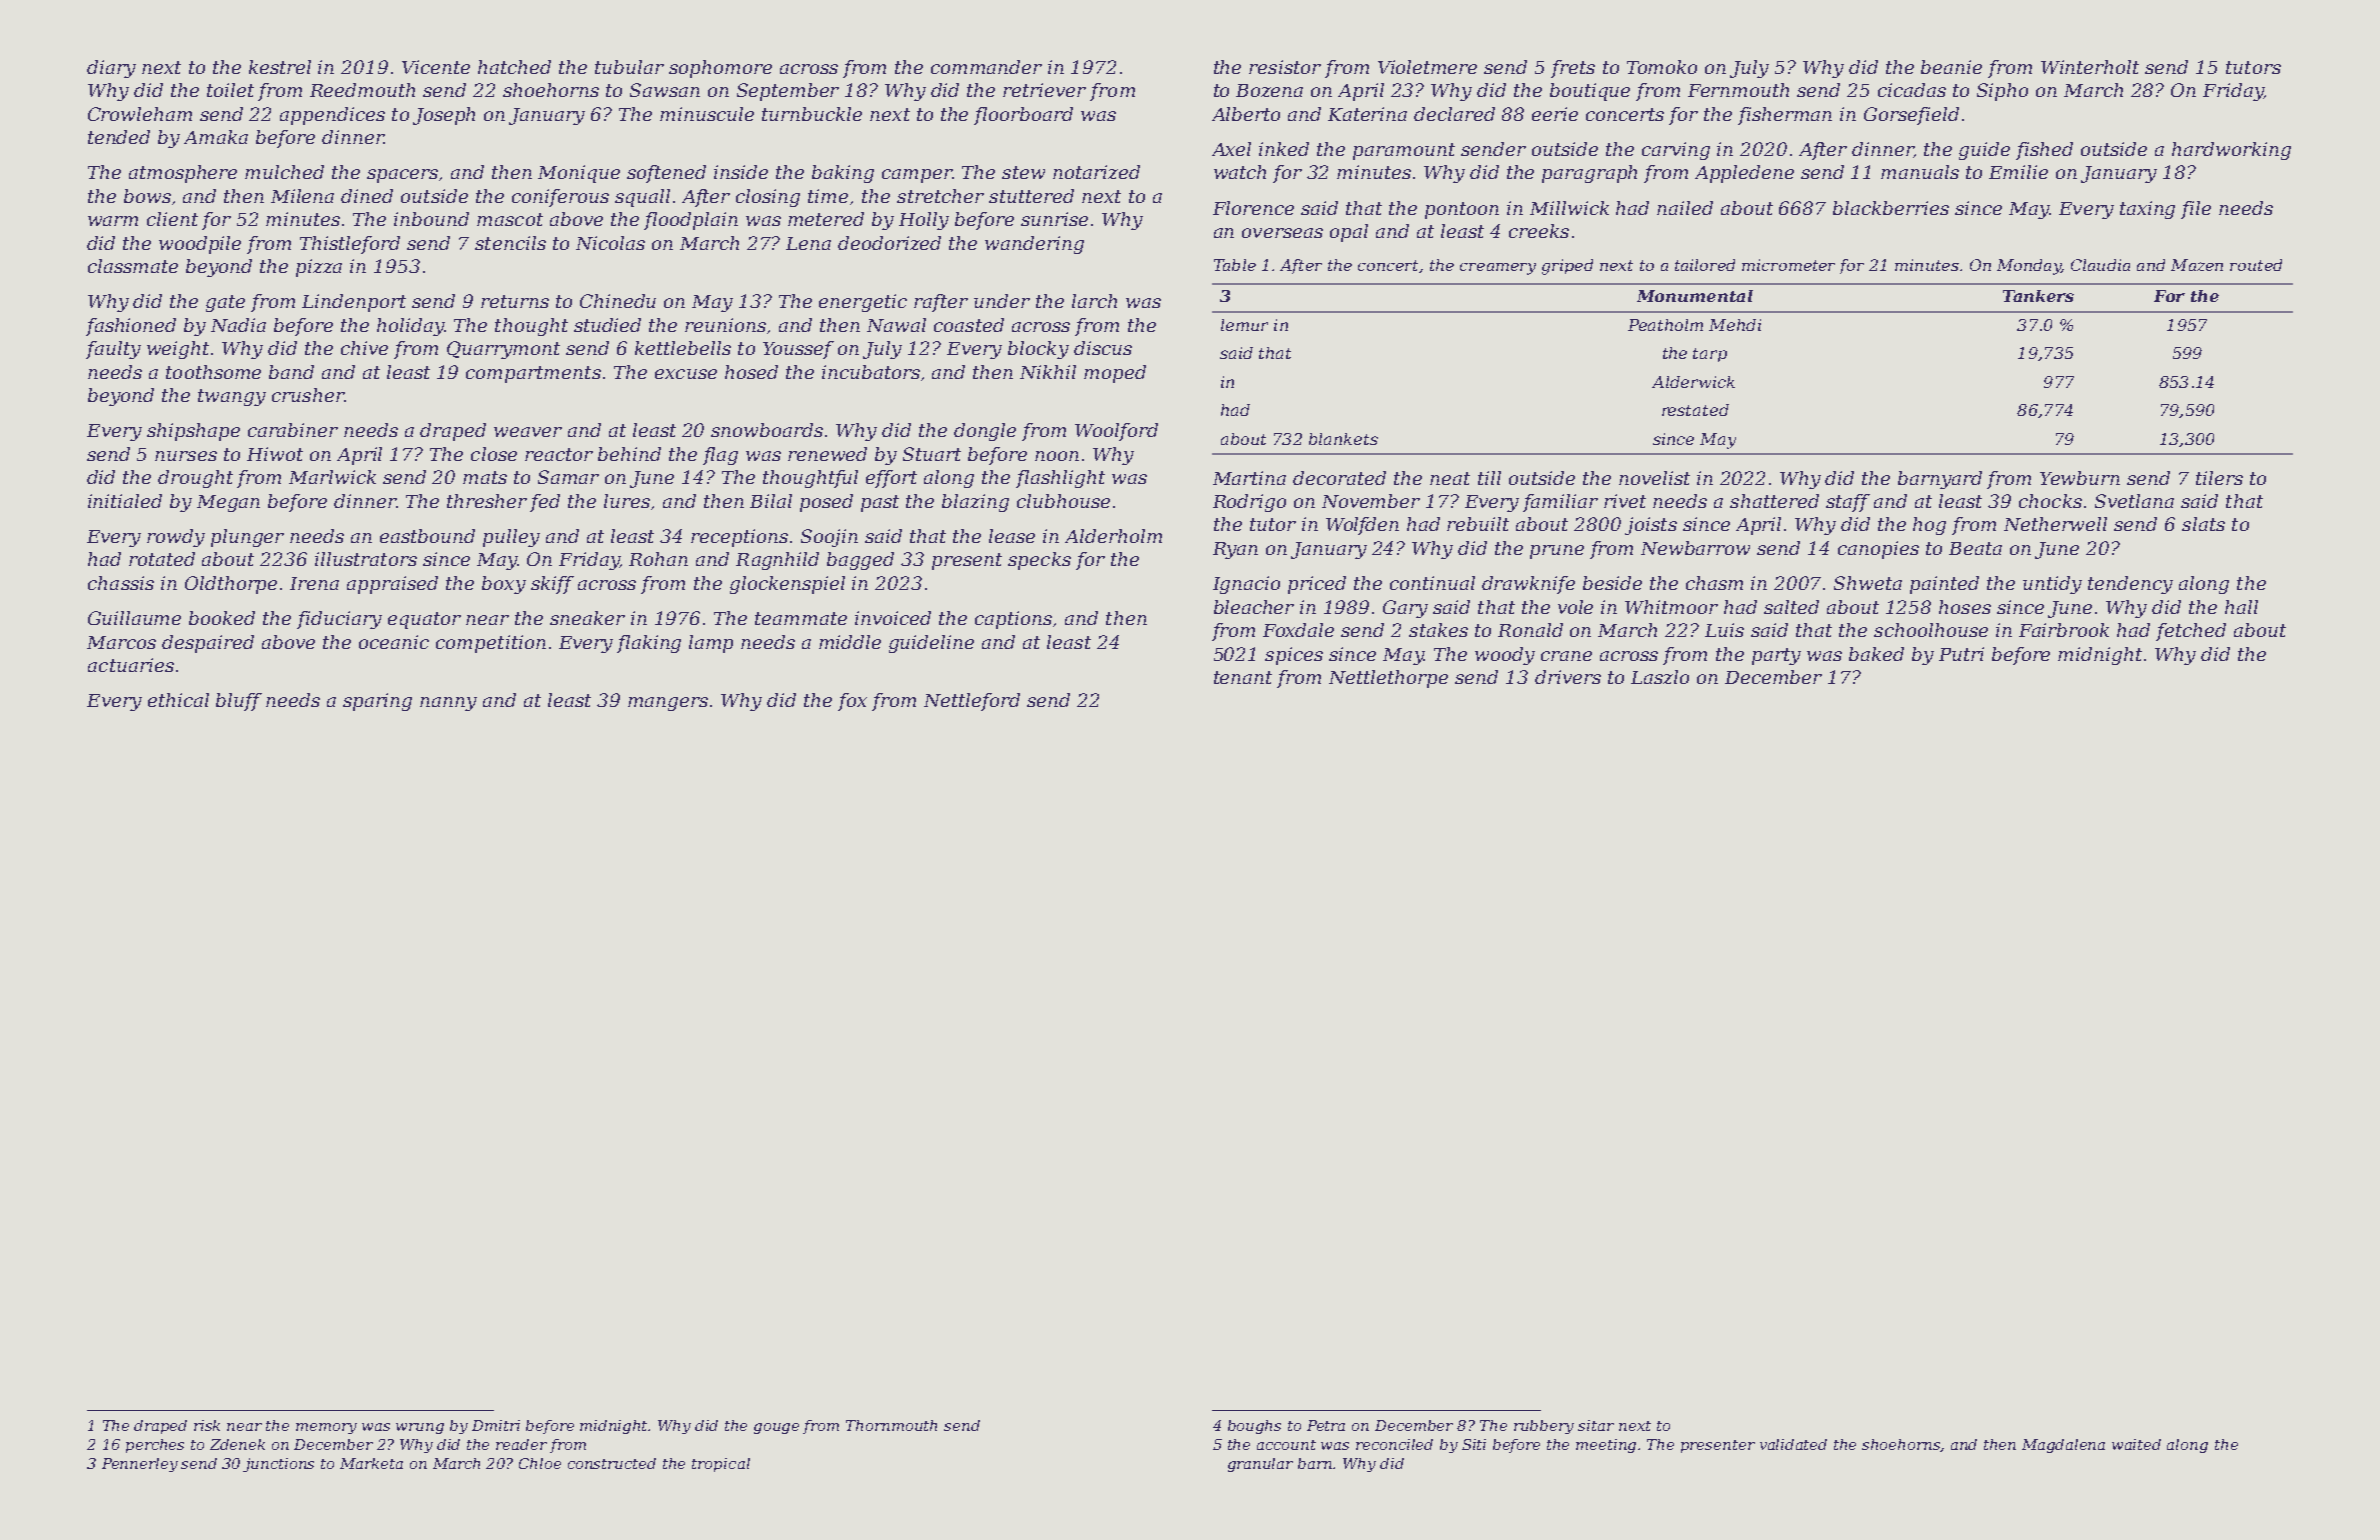 The image size is (2380, 1540). I want to click on toothsome, so click(213, 372).
